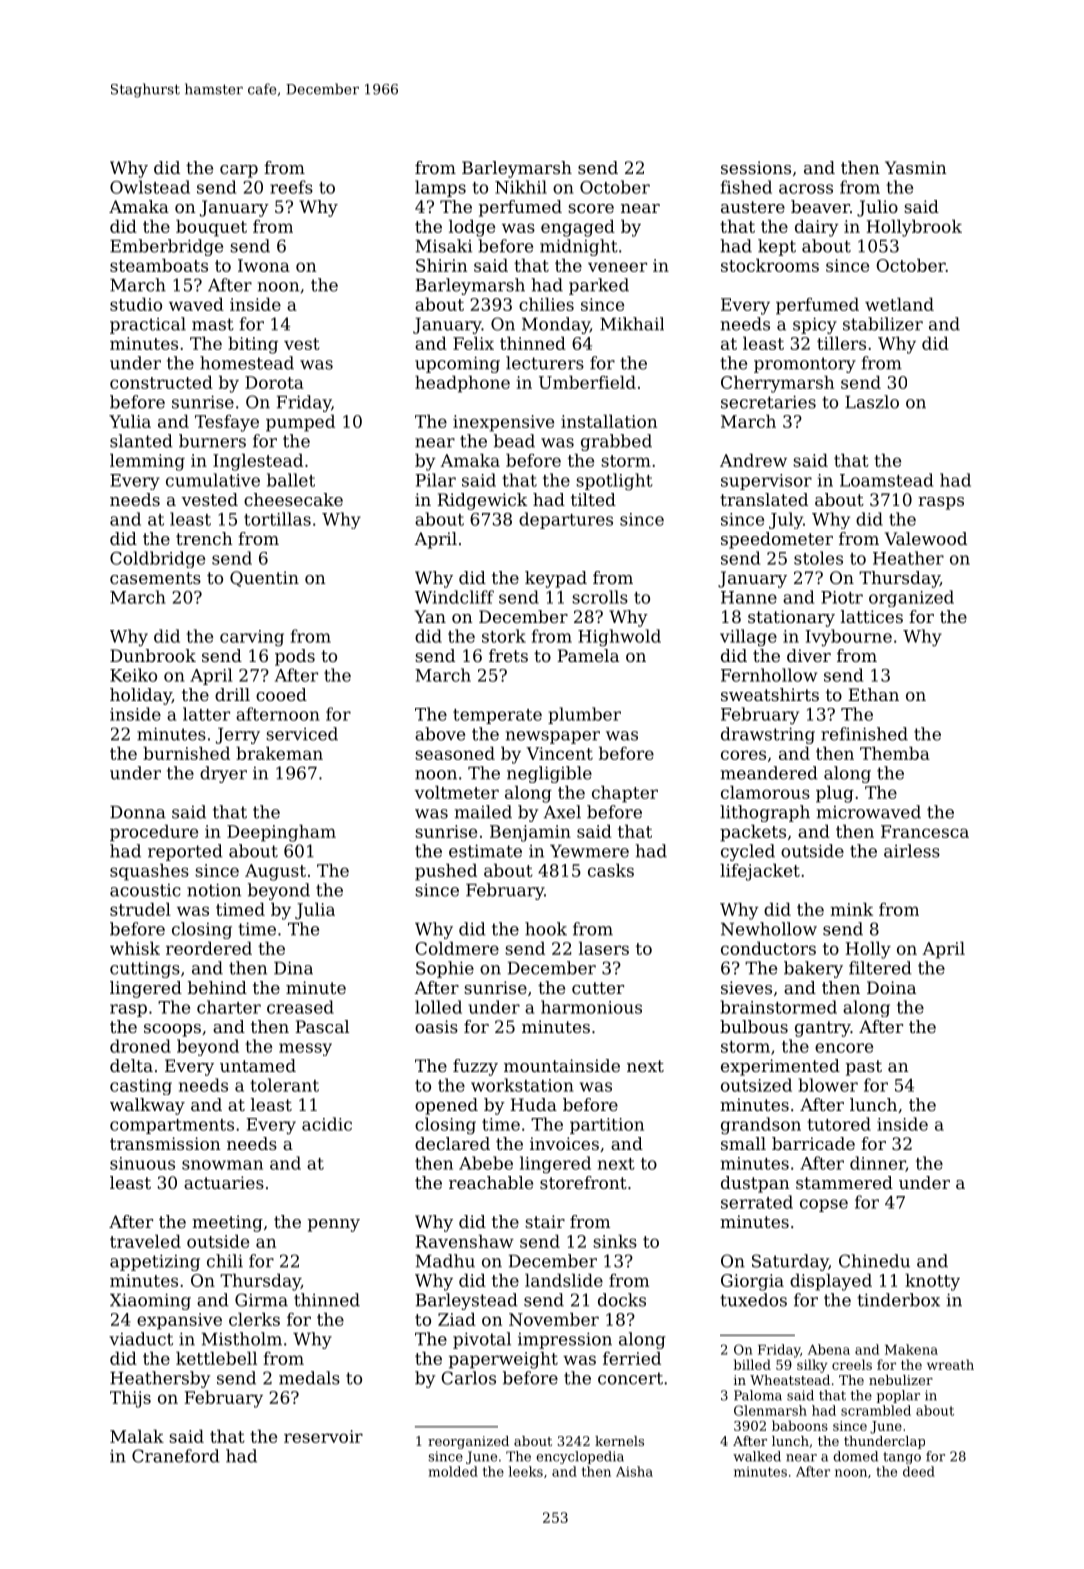 The image size is (1084, 1569). What do you see at coordinates (580, 1457) in the screenshot?
I see `encyclopedia` at bounding box center [580, 1457].
